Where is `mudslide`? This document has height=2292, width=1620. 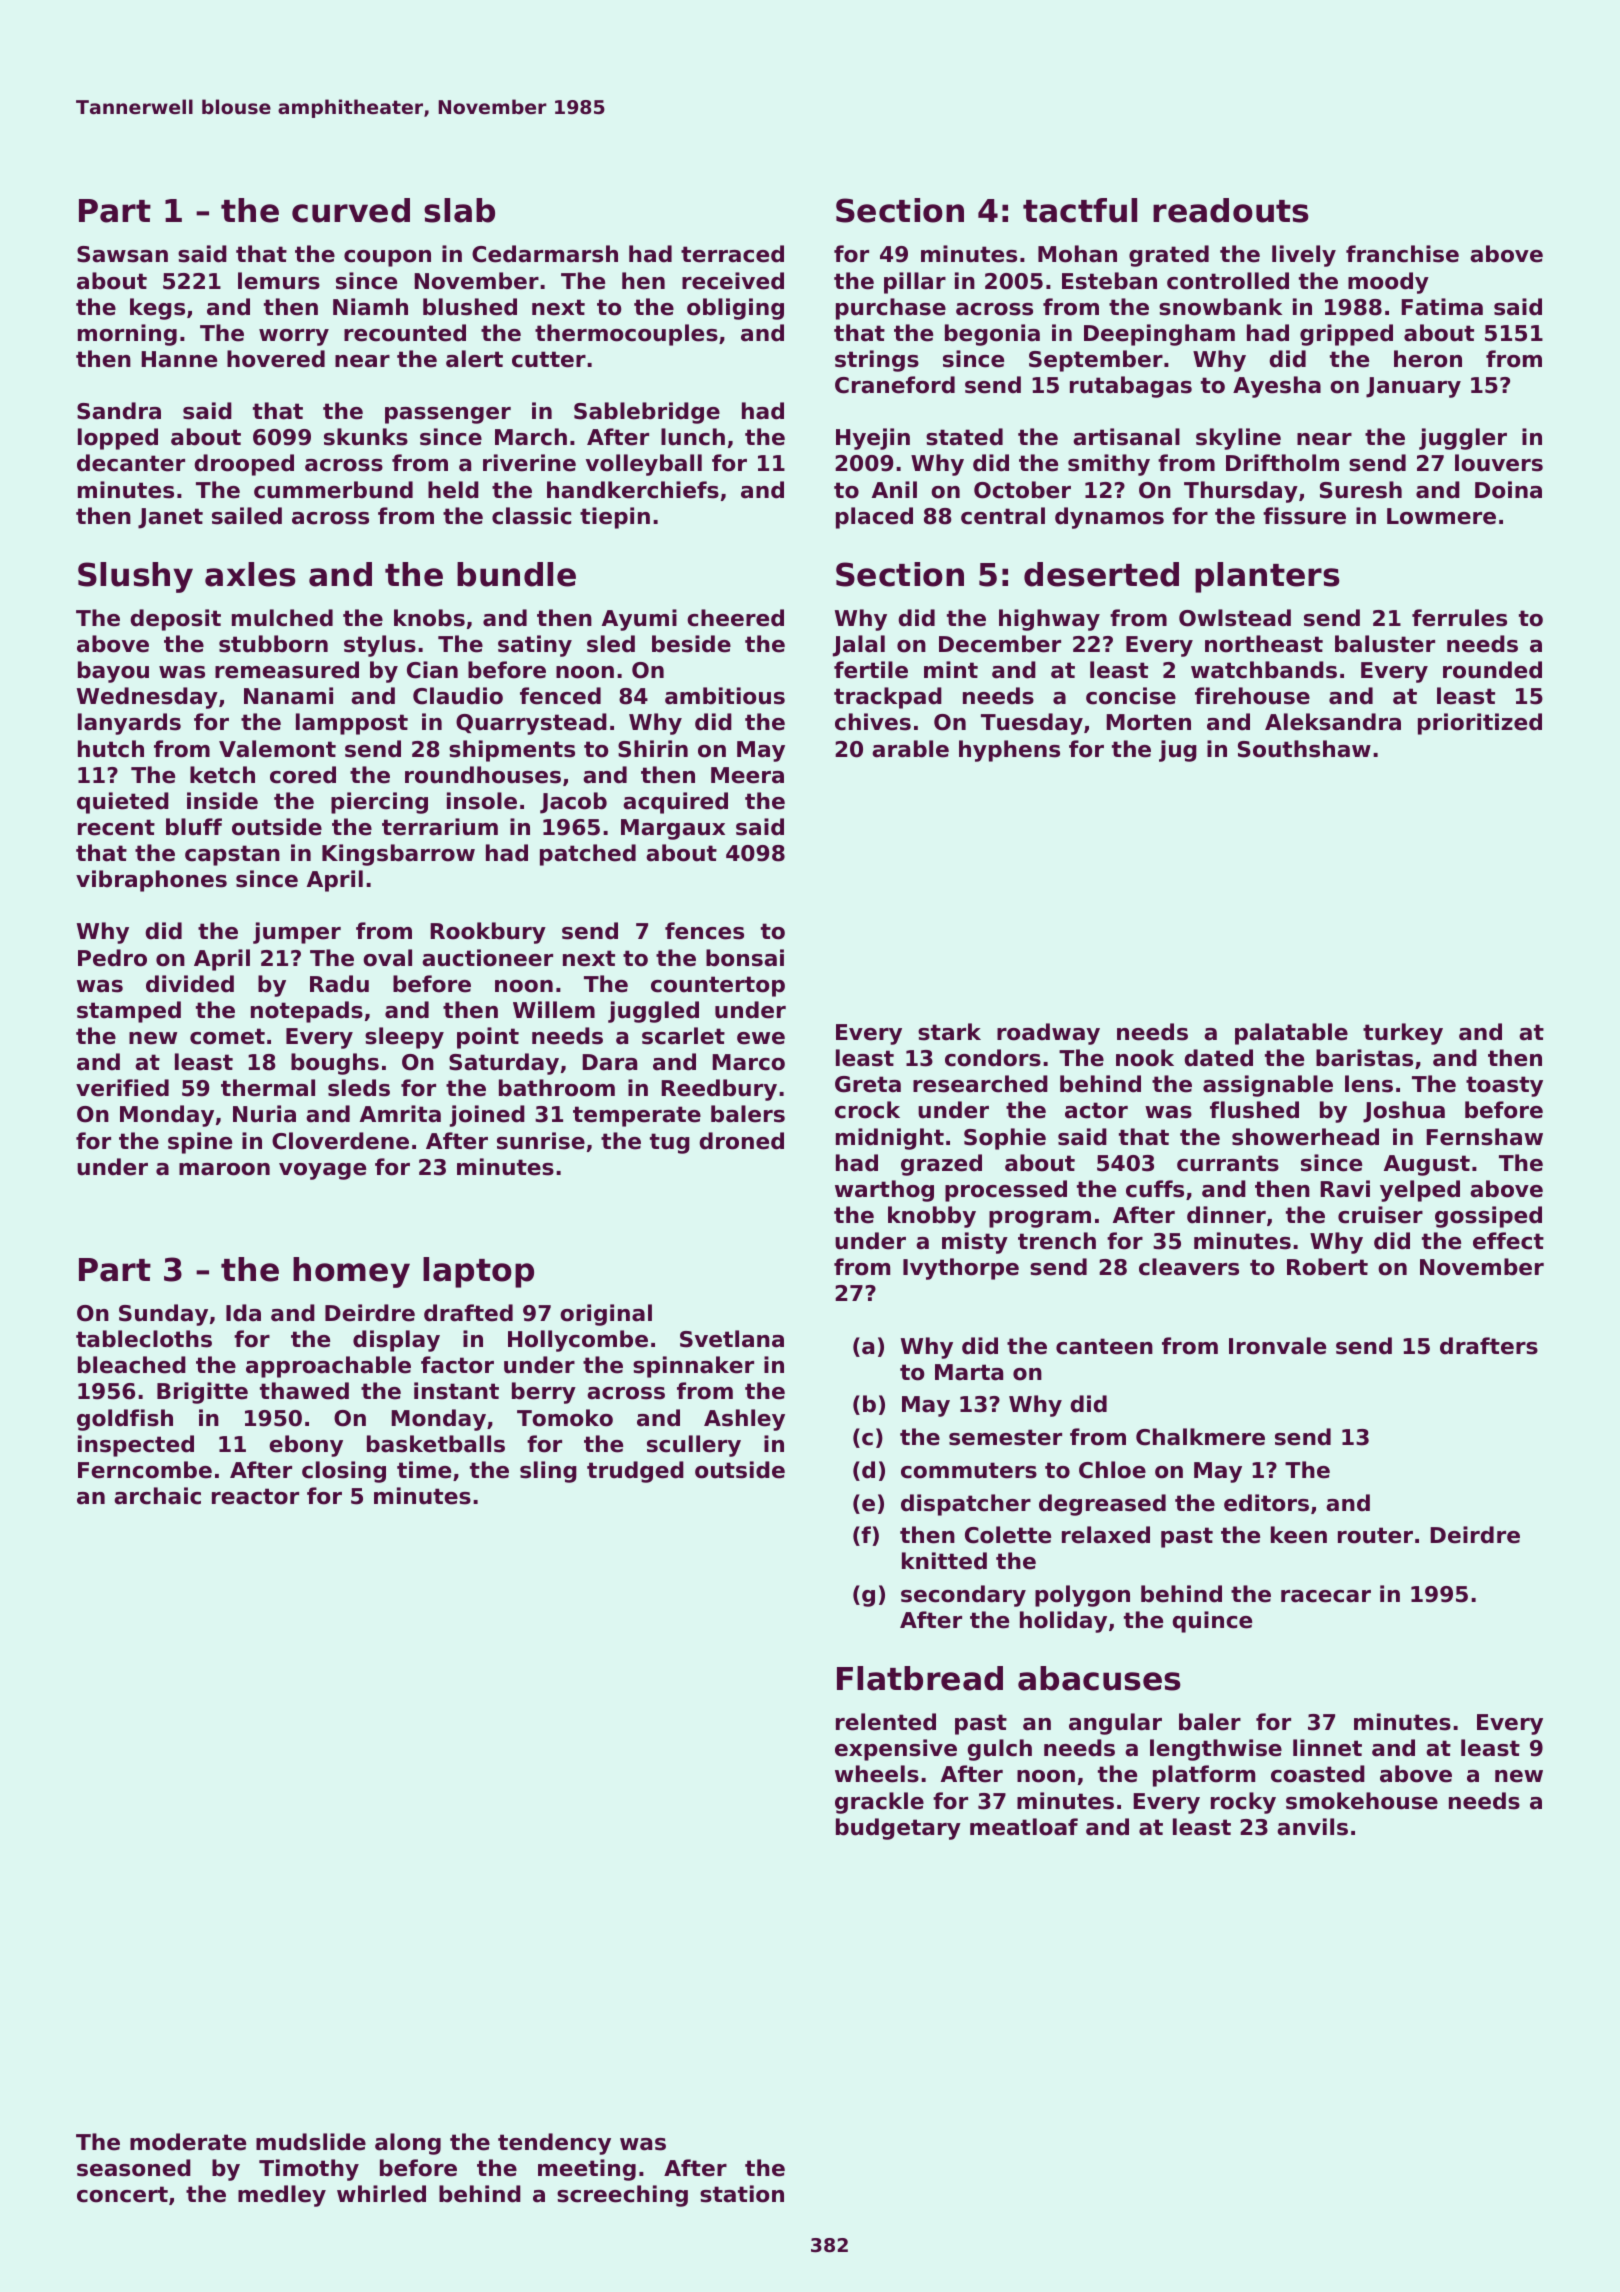 mudslide is located at coordinates (311, 2142).
